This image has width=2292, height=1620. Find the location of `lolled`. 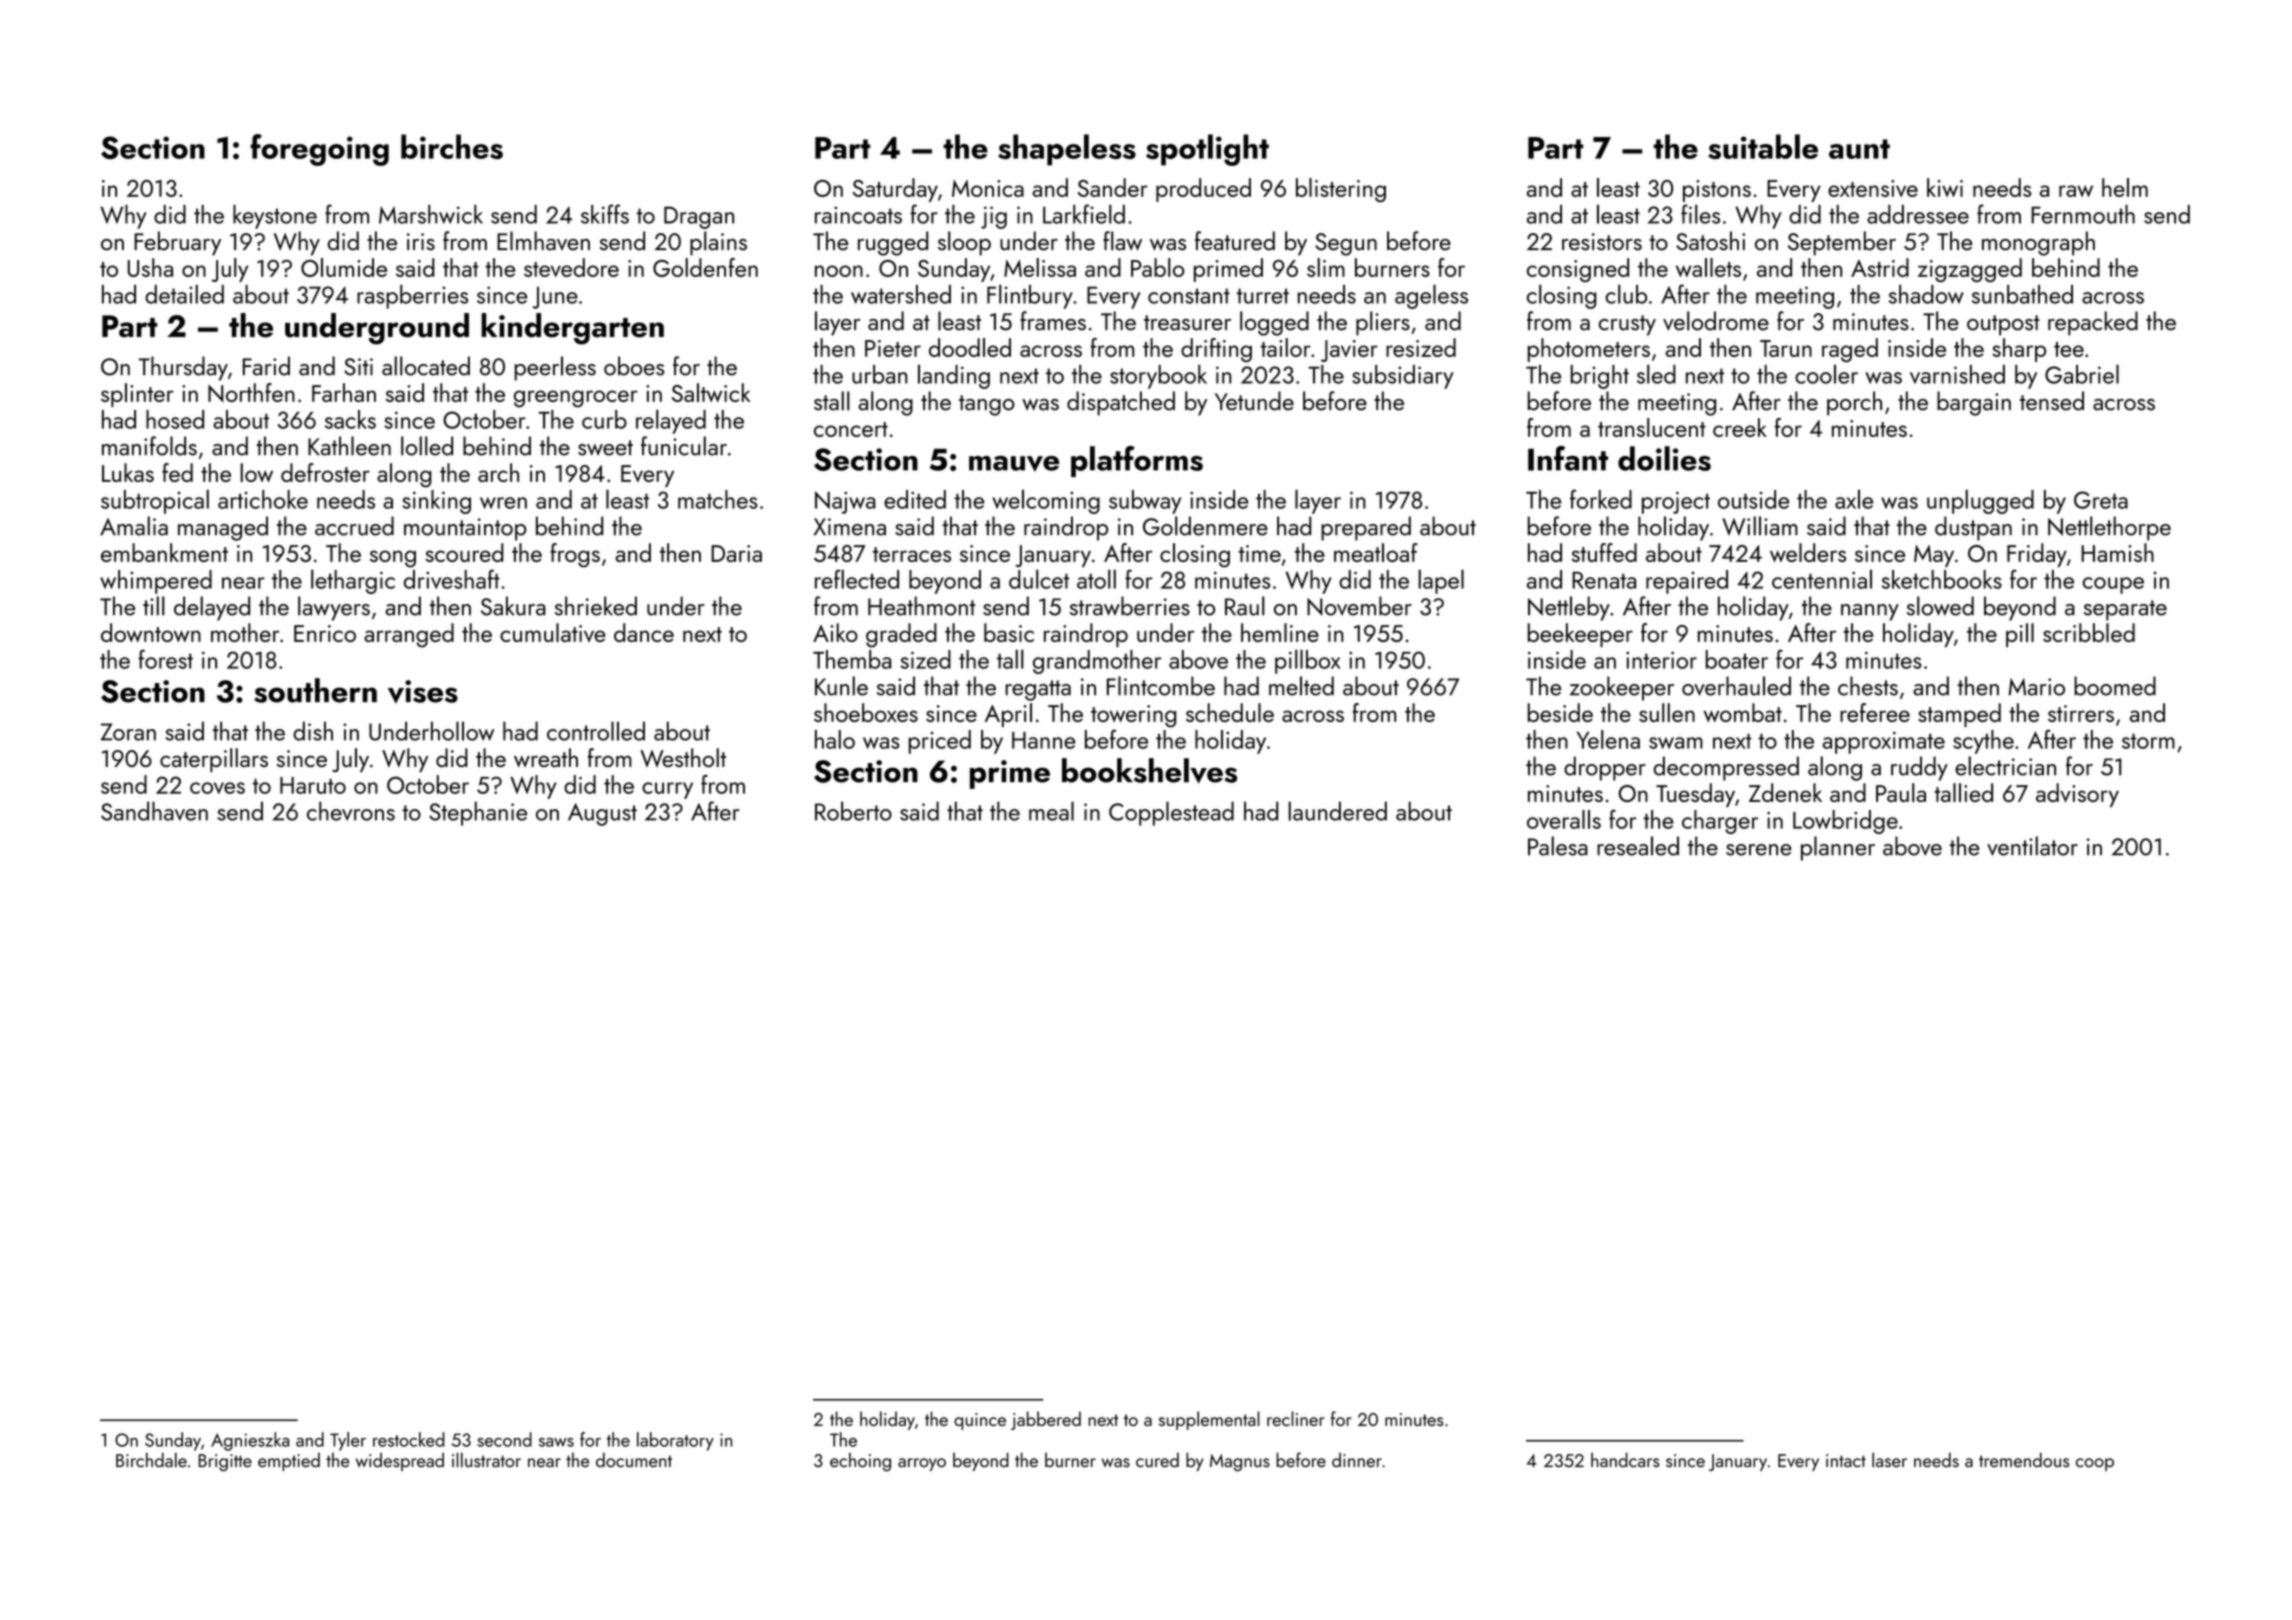

lolled is located at coordinates (427, 446).
